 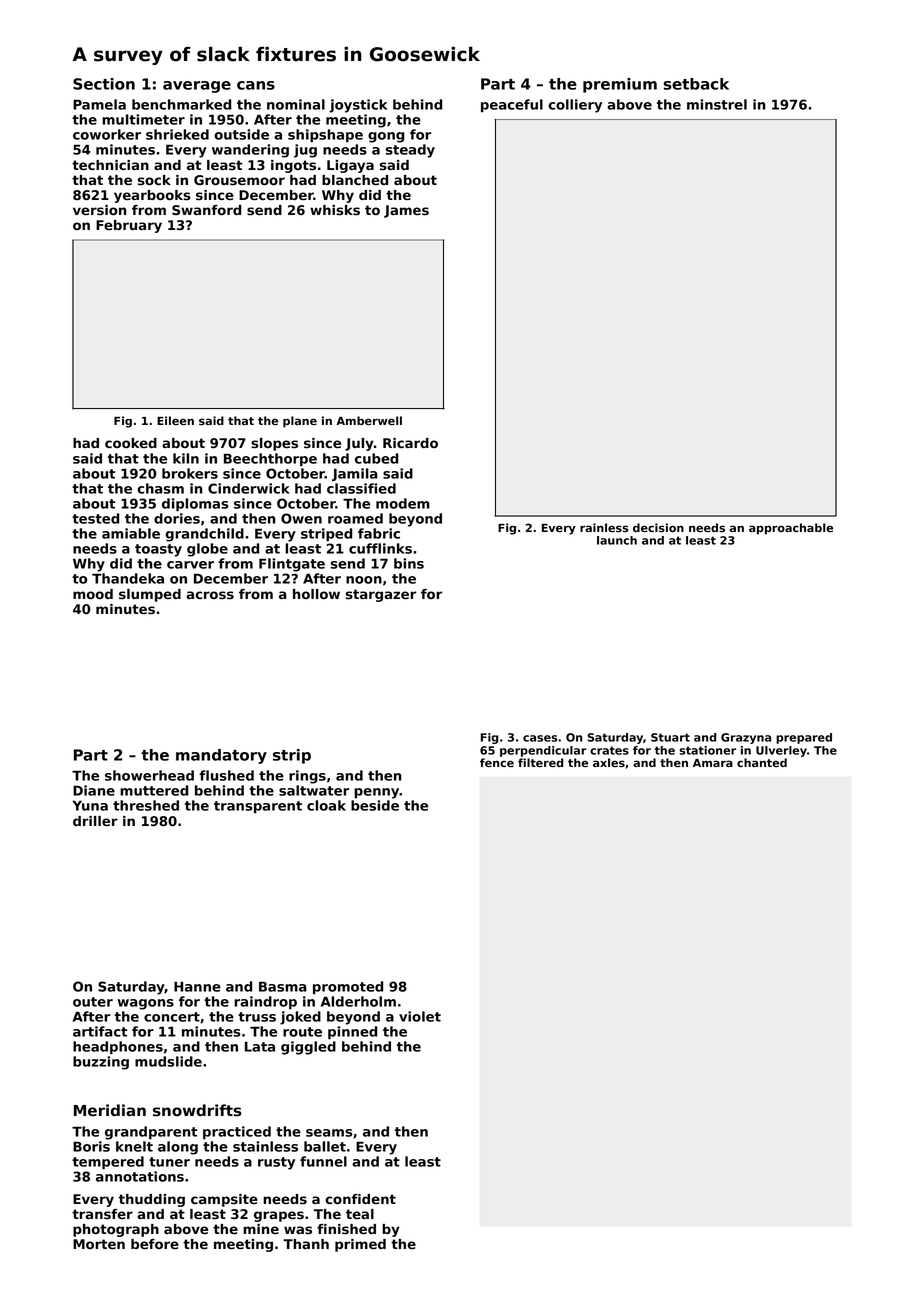 I want to click on colliery, so click(x=575, y=106).
